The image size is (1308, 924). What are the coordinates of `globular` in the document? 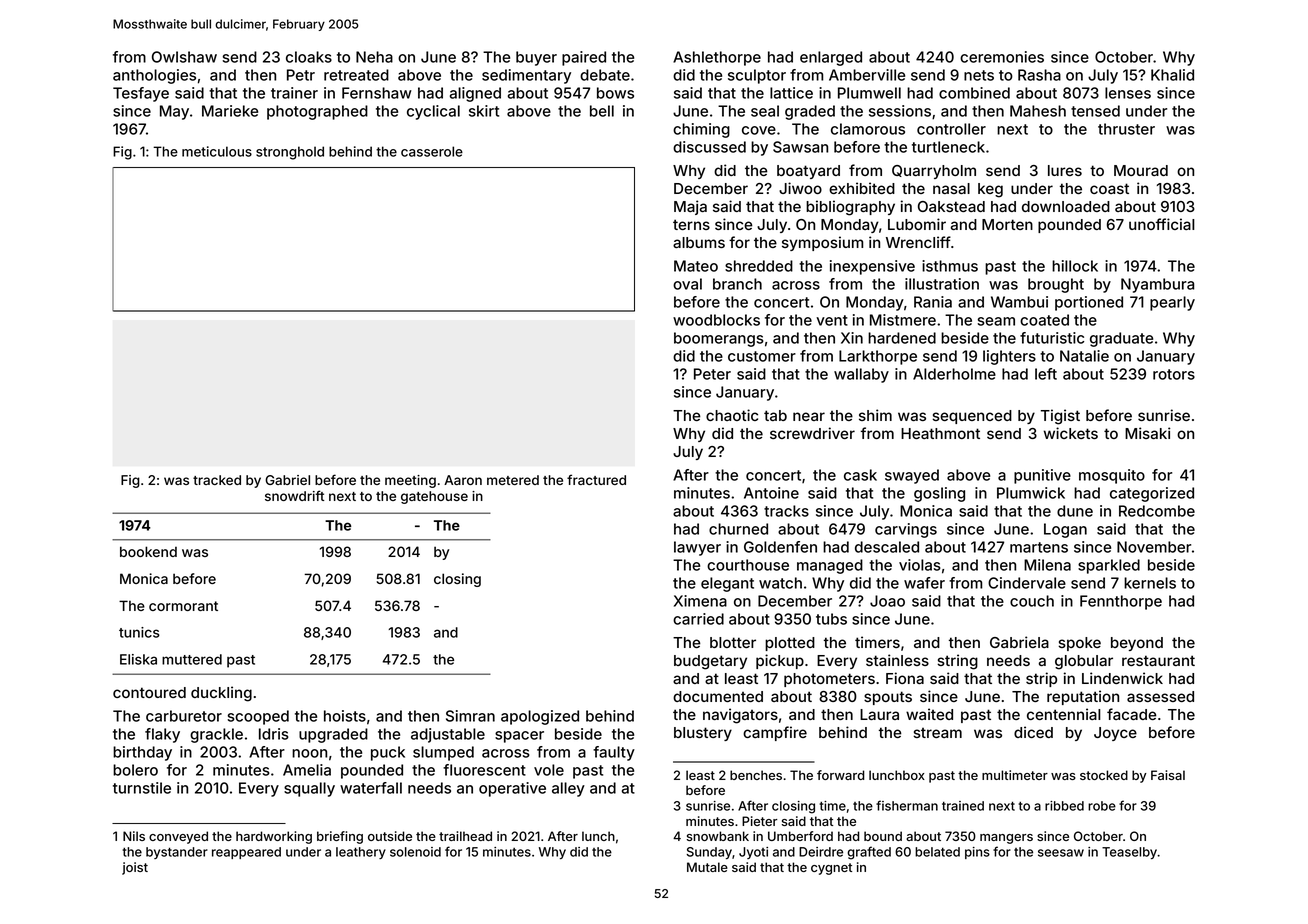 It's located at (1084, 662).
